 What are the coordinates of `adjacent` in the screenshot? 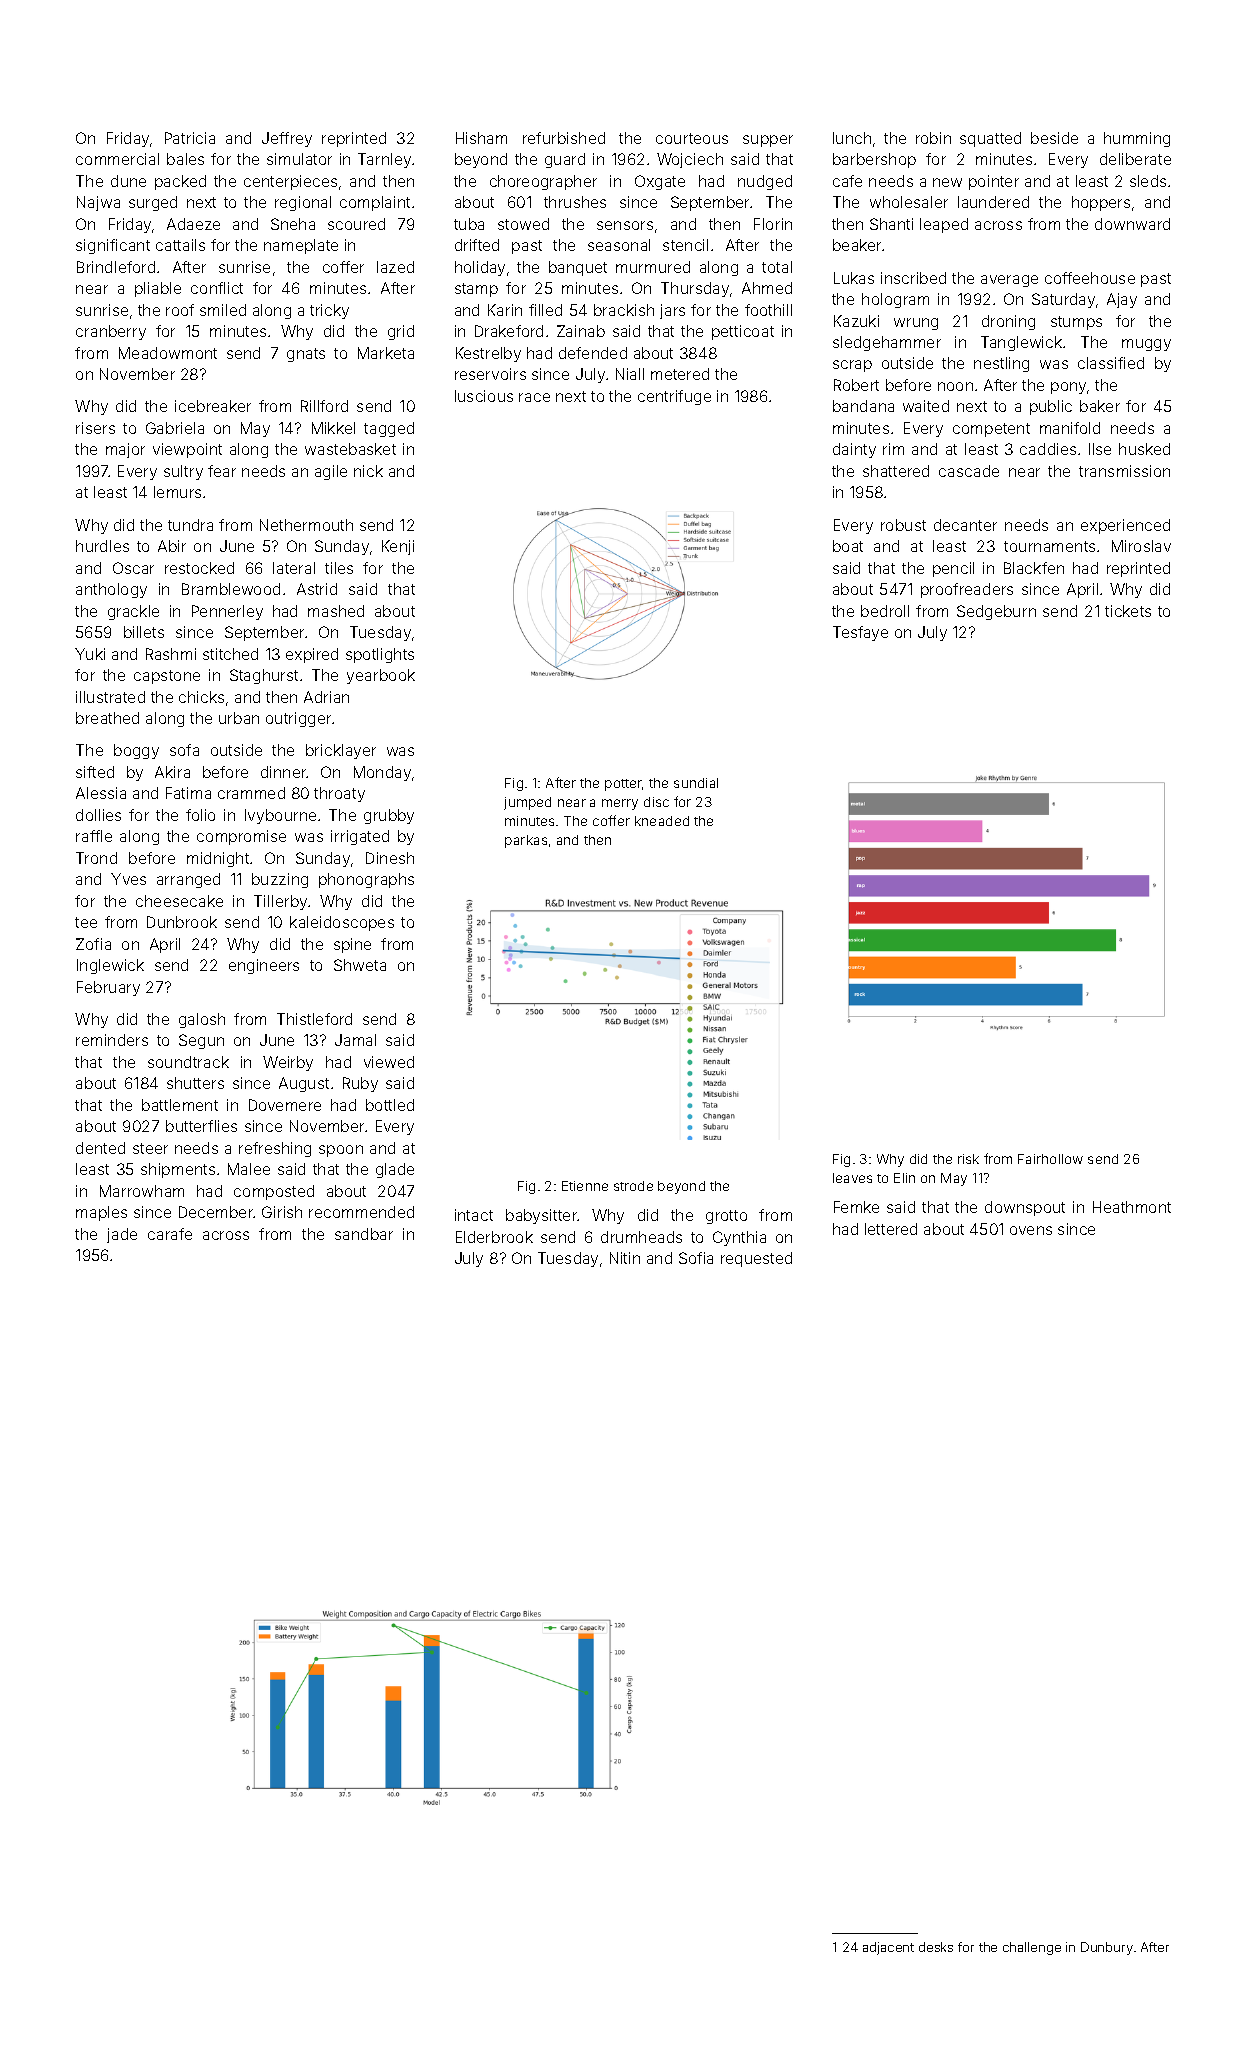 It's located at (888, 1948).
